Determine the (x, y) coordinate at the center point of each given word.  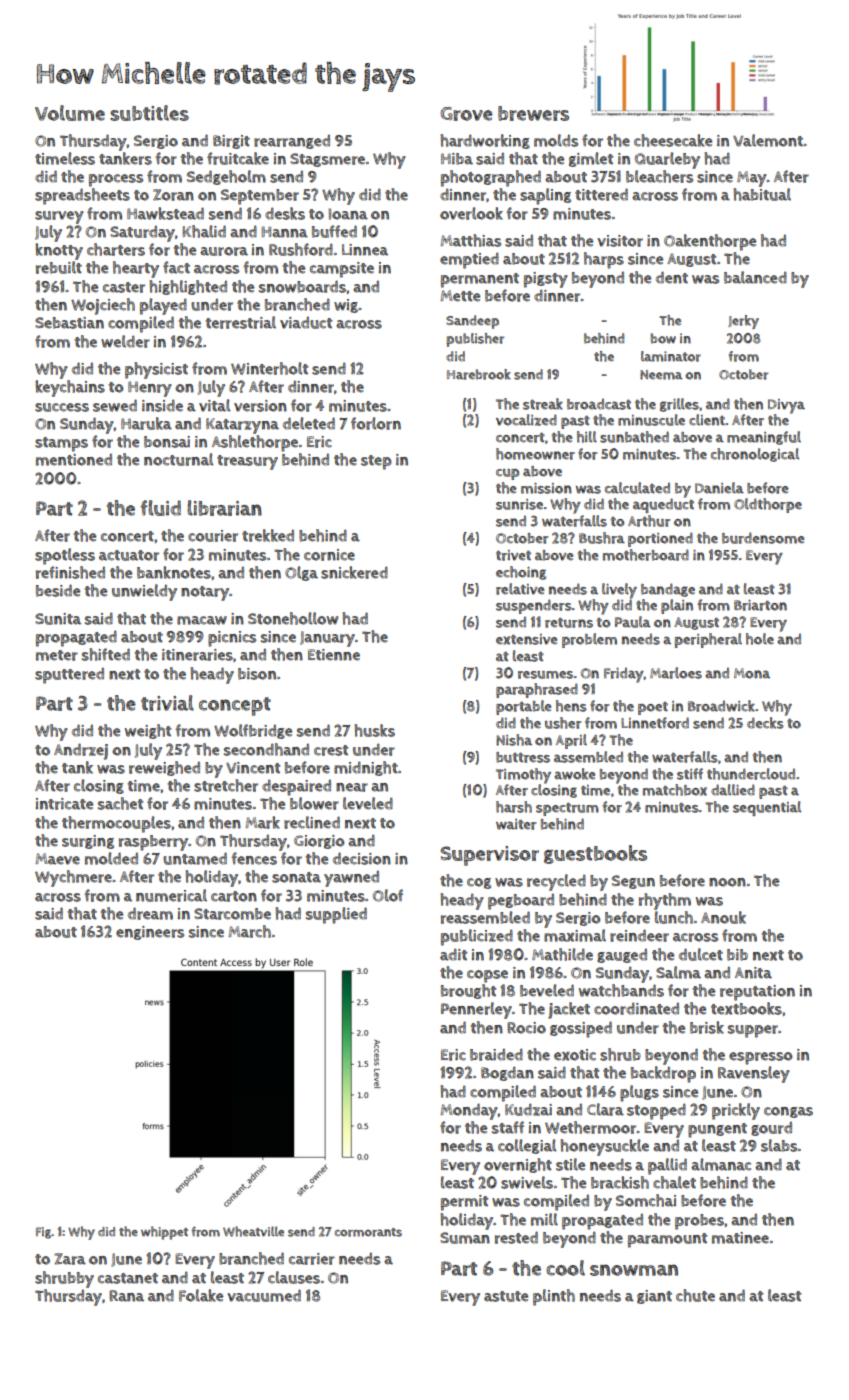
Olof (388, 895)
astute (506, 1296)
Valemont (768, 140)
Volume (70, 113)
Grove (466, 114)
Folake (201, 1295)
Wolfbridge (253, 731)
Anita (753, 973)
